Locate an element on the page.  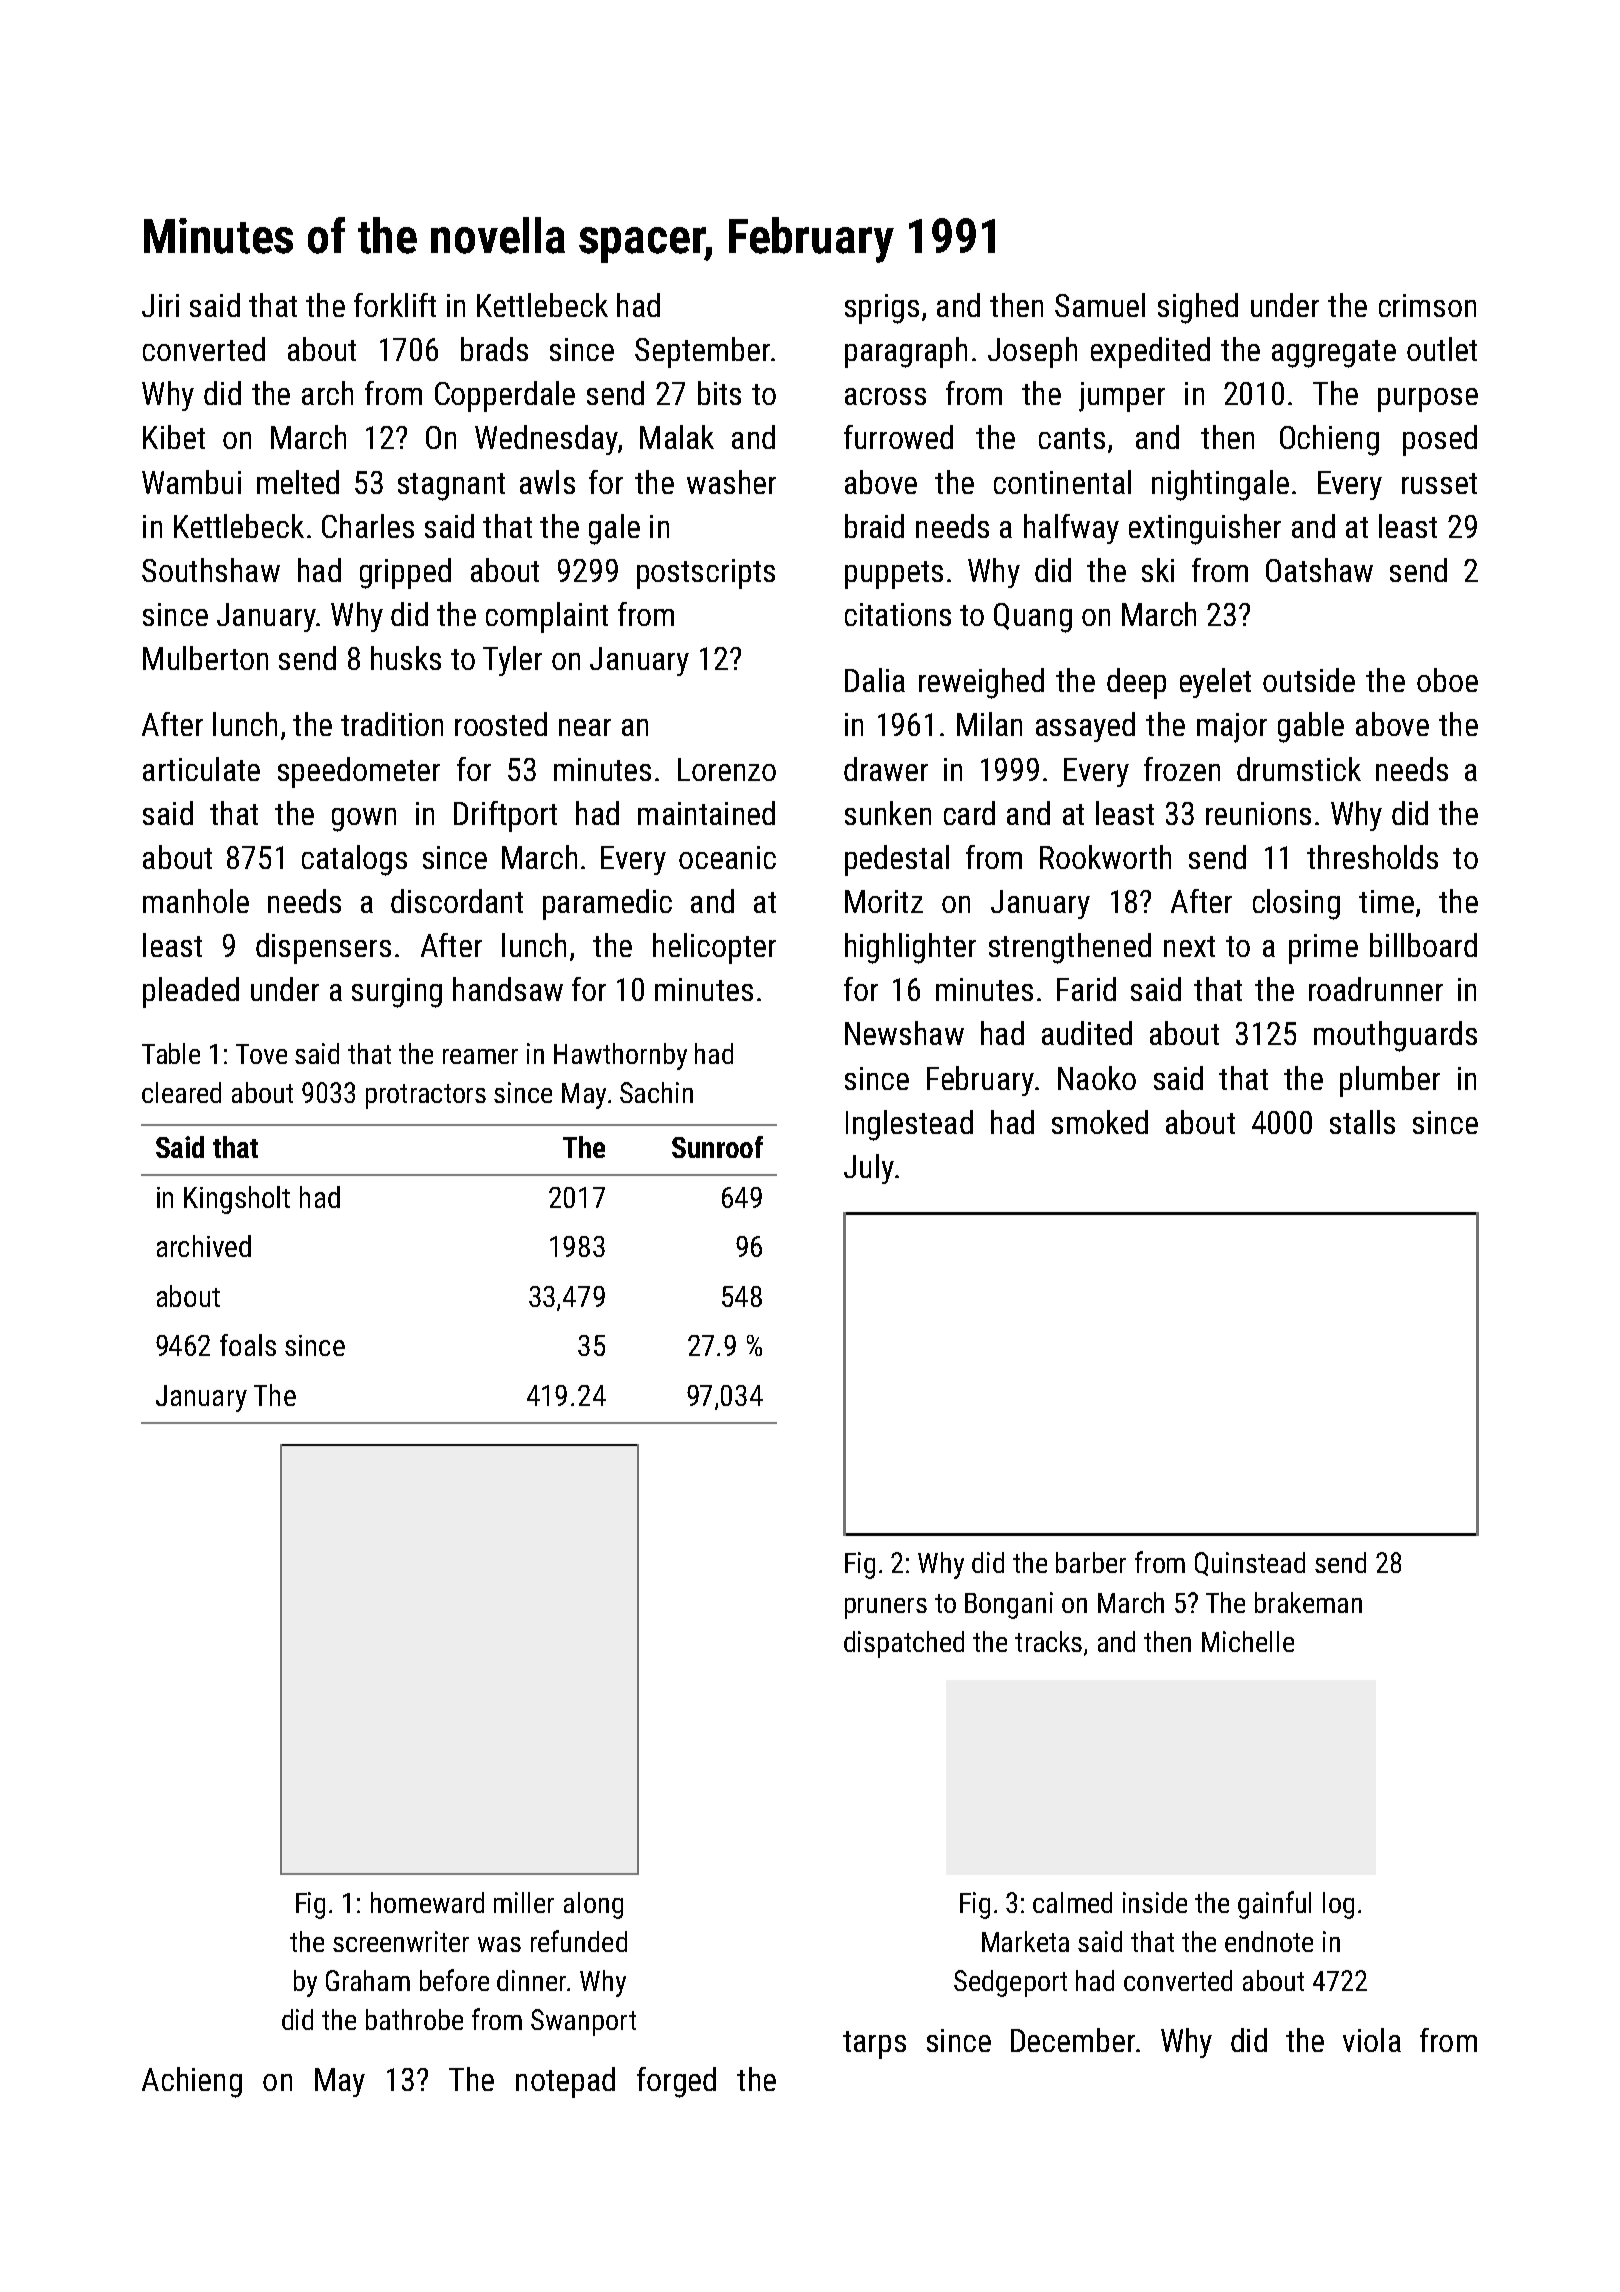
Milan is located at coordinates (989, 724).
